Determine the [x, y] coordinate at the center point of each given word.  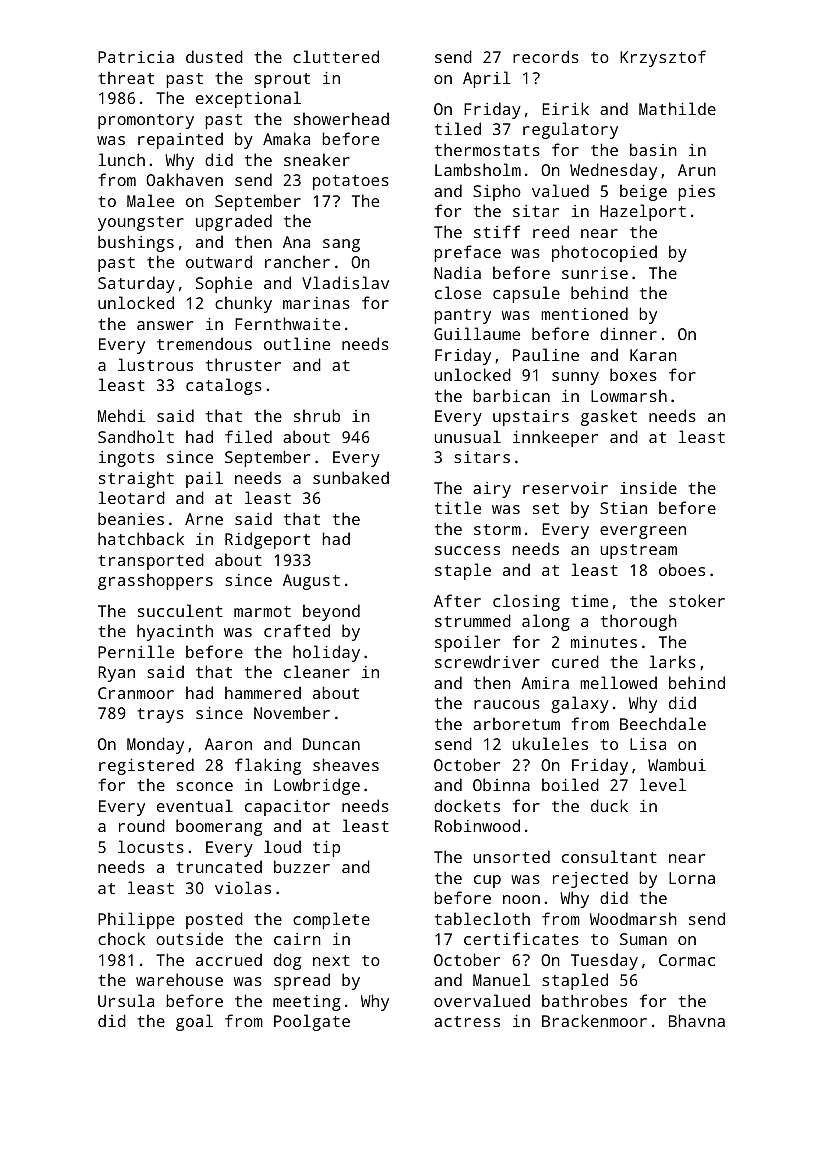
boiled [570, 784]
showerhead [341, 118]
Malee [150, 200]
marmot [262, 611]
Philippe [136, 920]
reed [551, 231]
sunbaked [351, 477]
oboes [682, 569]
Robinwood [477, 825]
